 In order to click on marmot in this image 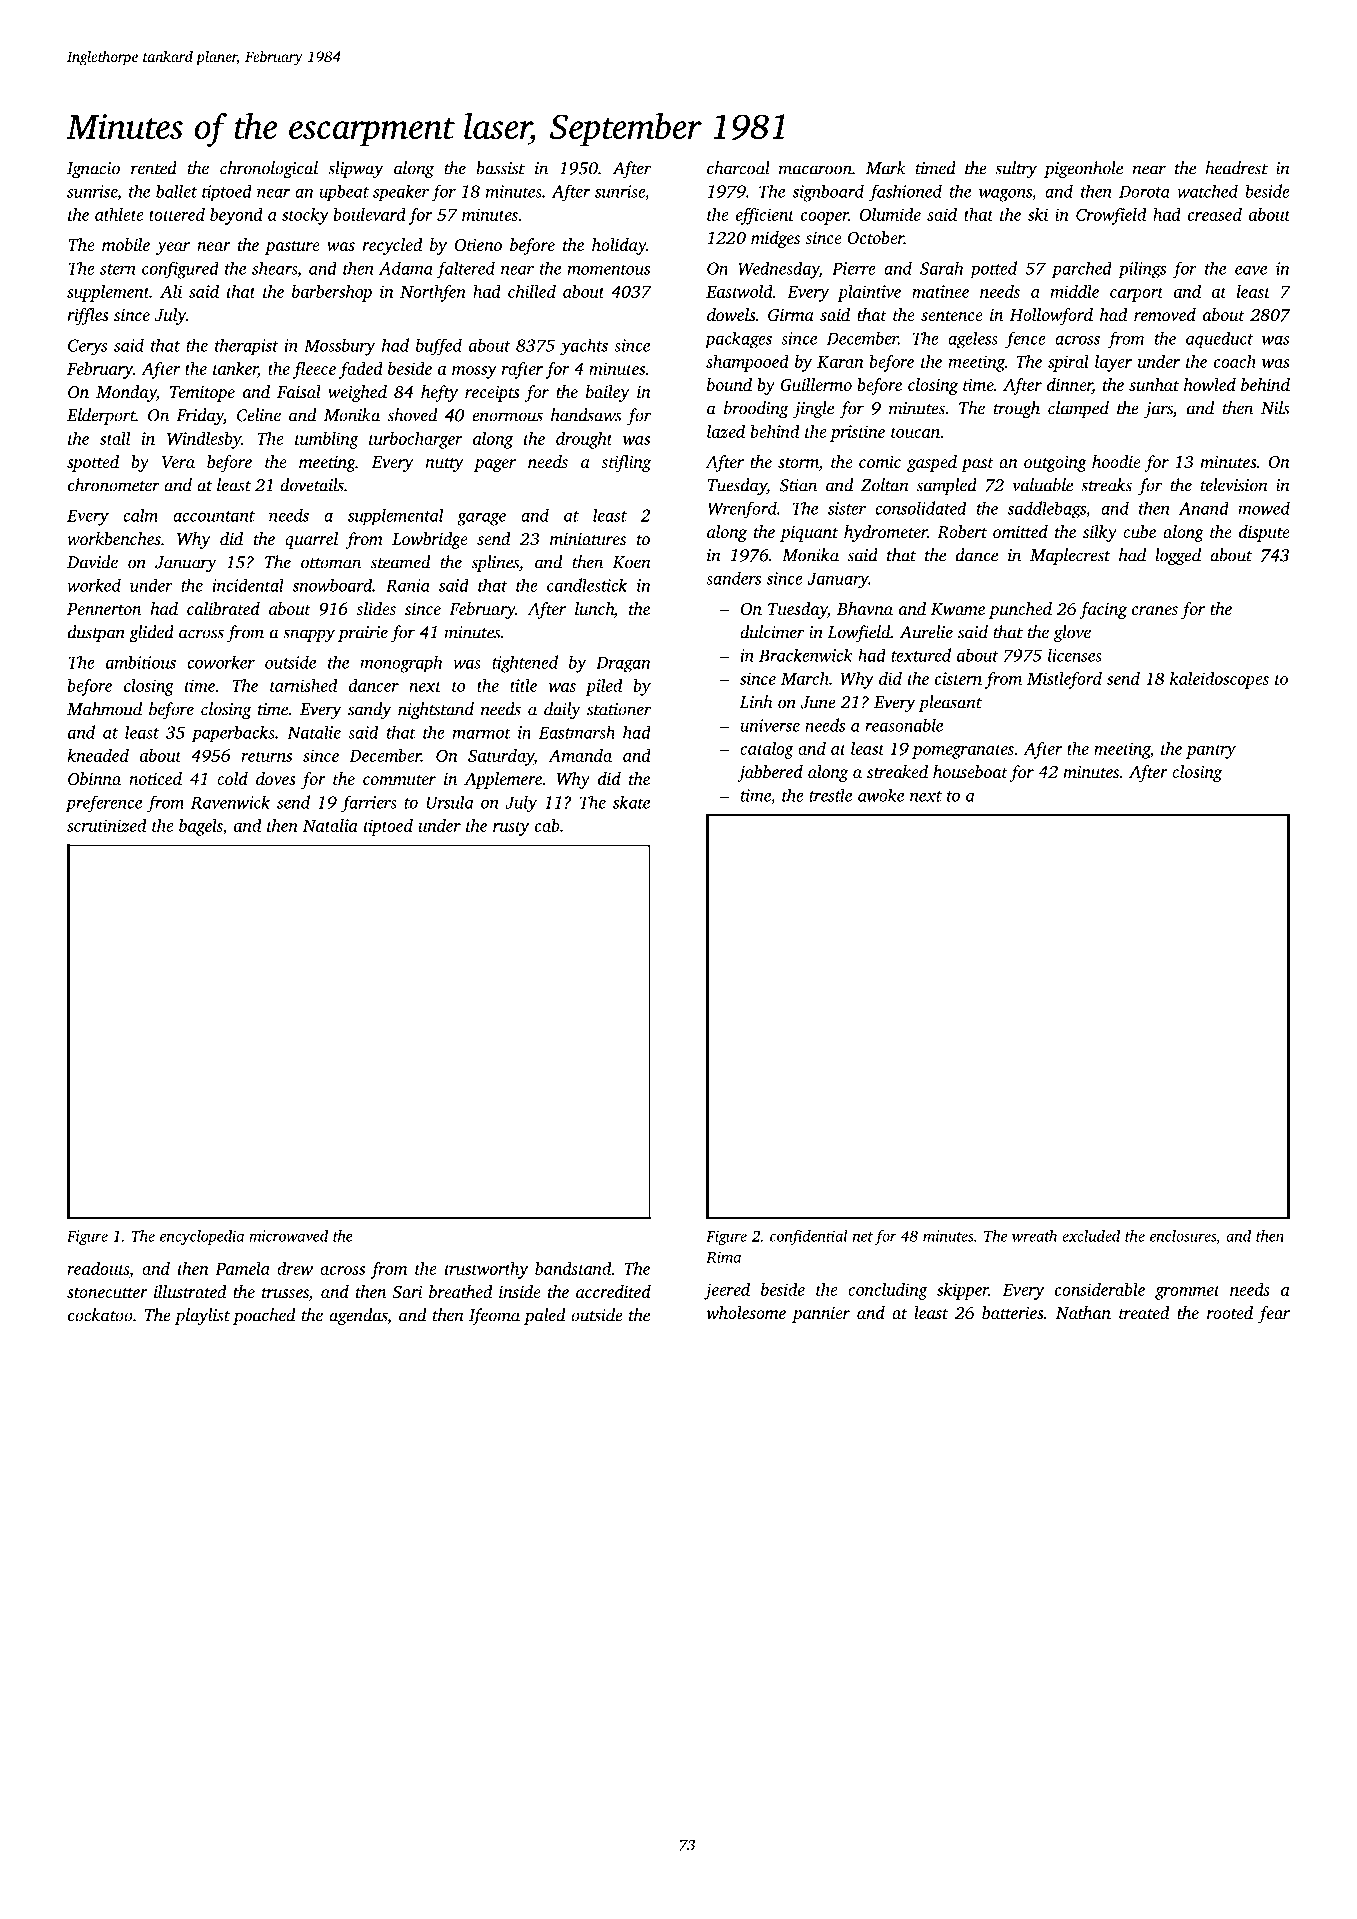, I will do `click(482, 733)`.
